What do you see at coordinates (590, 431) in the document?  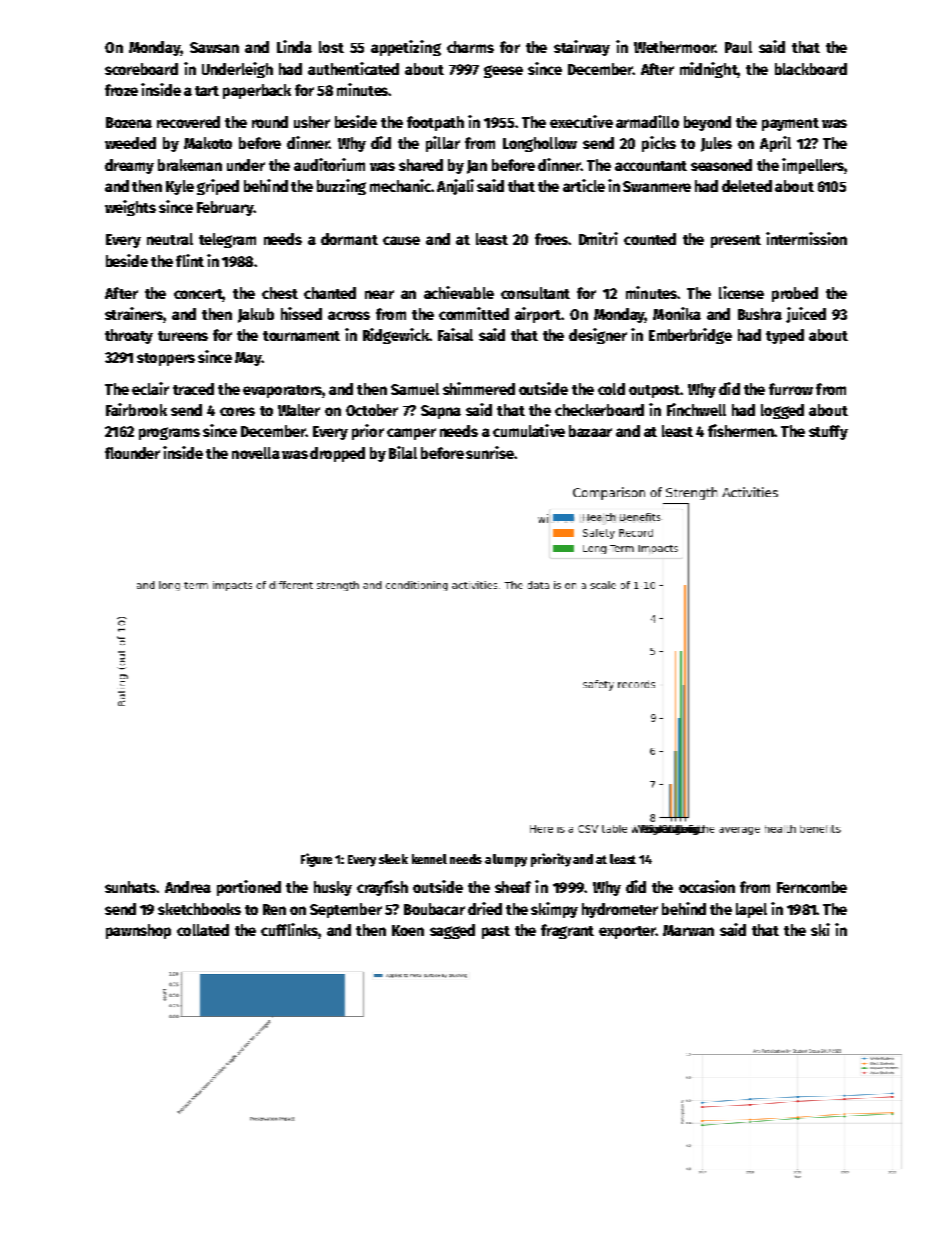 I see `bazaar` at bounding box center [590, 431].
